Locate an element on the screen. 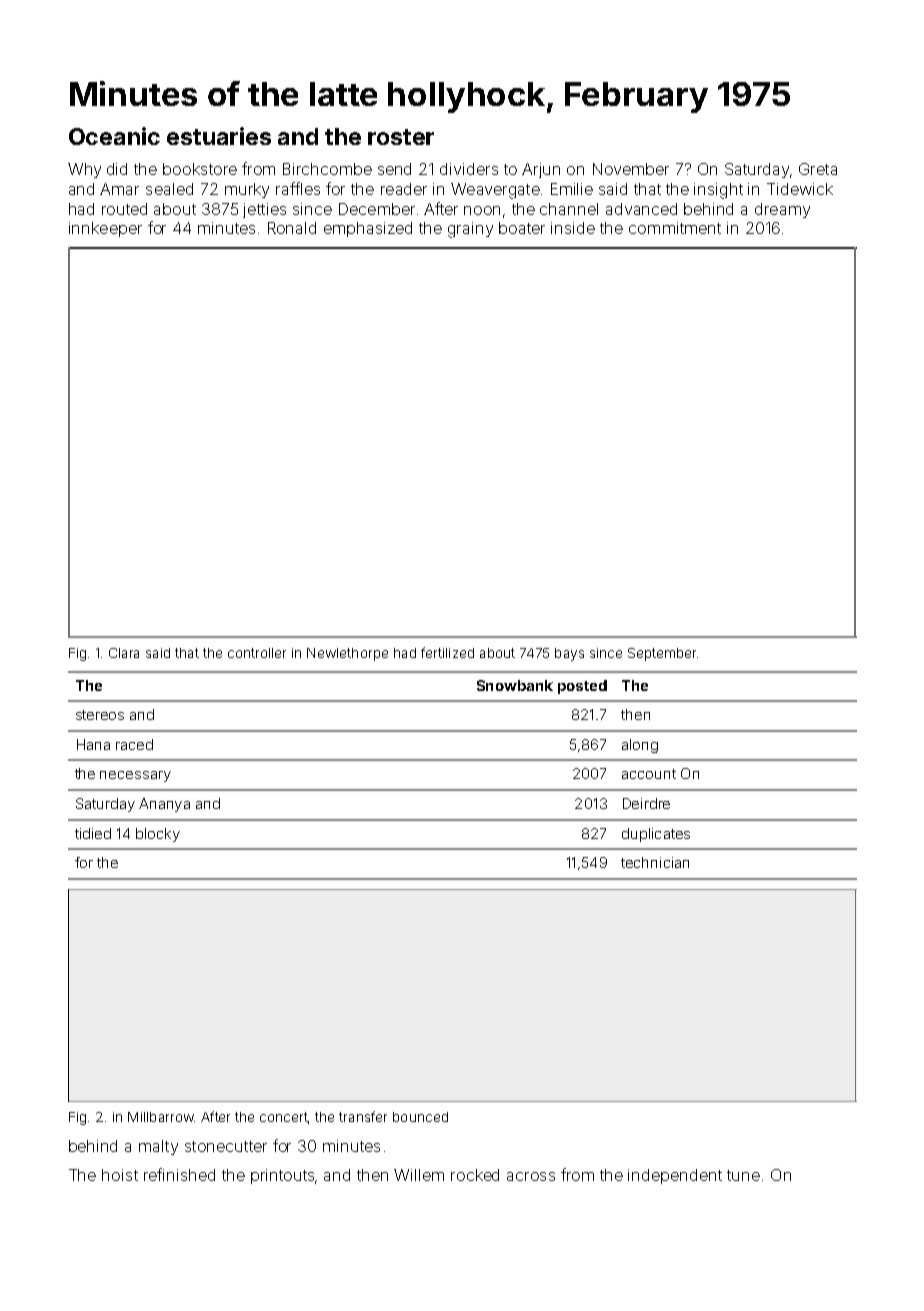 This screenshot has height=1311, width=924. November is located at coordinates (631, 169).
